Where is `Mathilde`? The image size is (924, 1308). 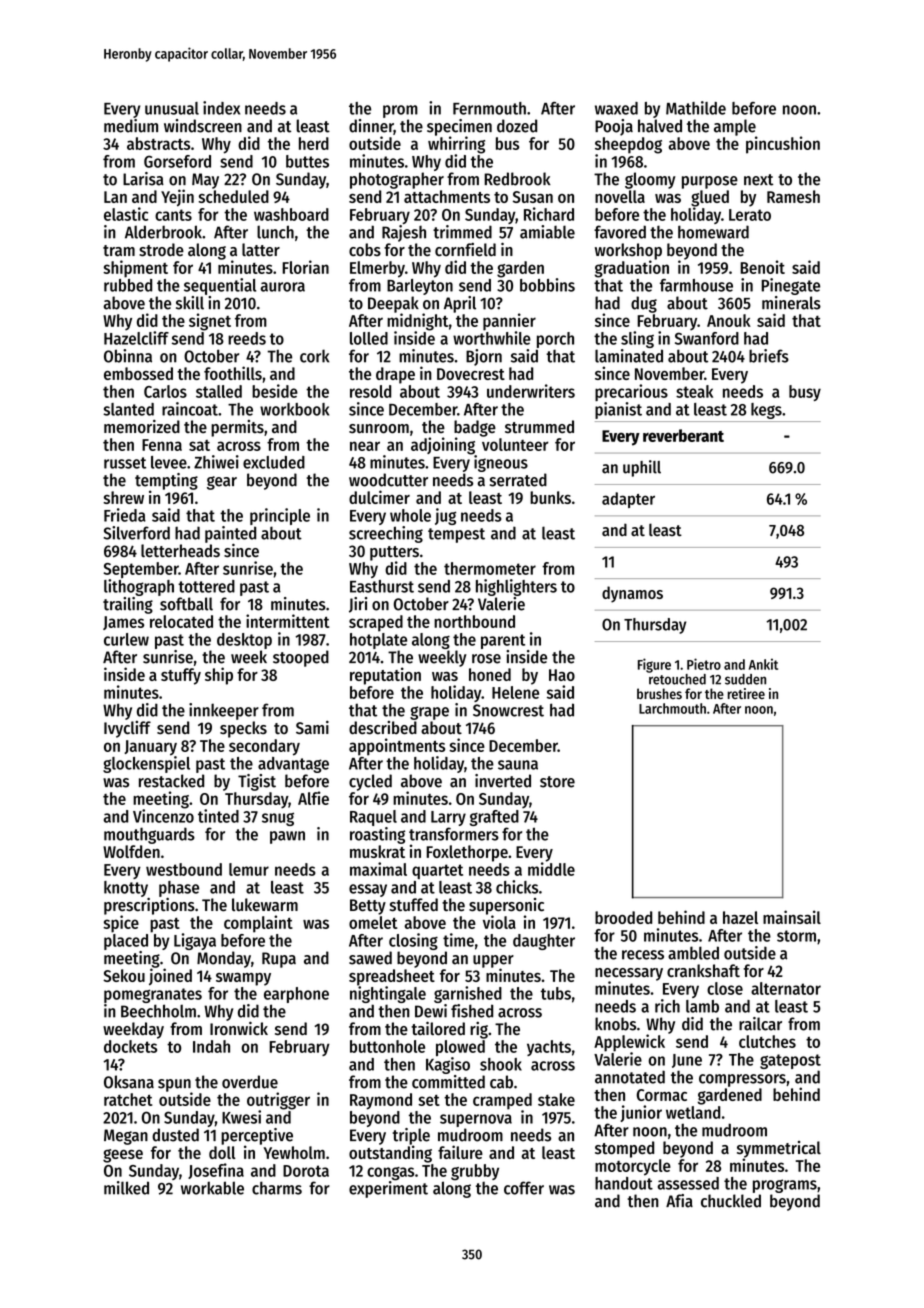
Mathilde is located at coordinates (696, 108).
